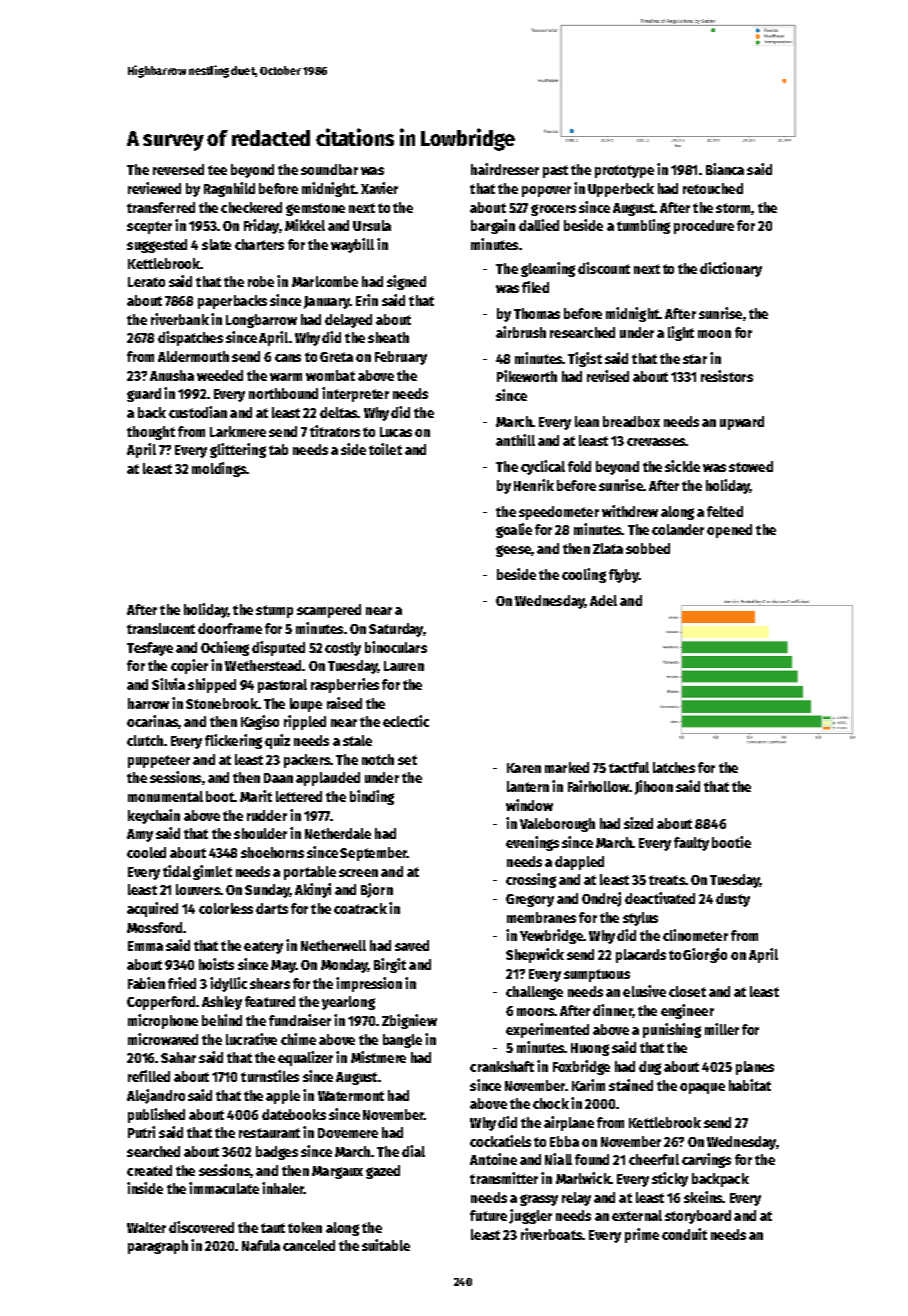 The width and height of the screenshot is (908, 1316). Describe the element at coordinates (251, 207) in the screenshot. I see `checkered` at that location.
